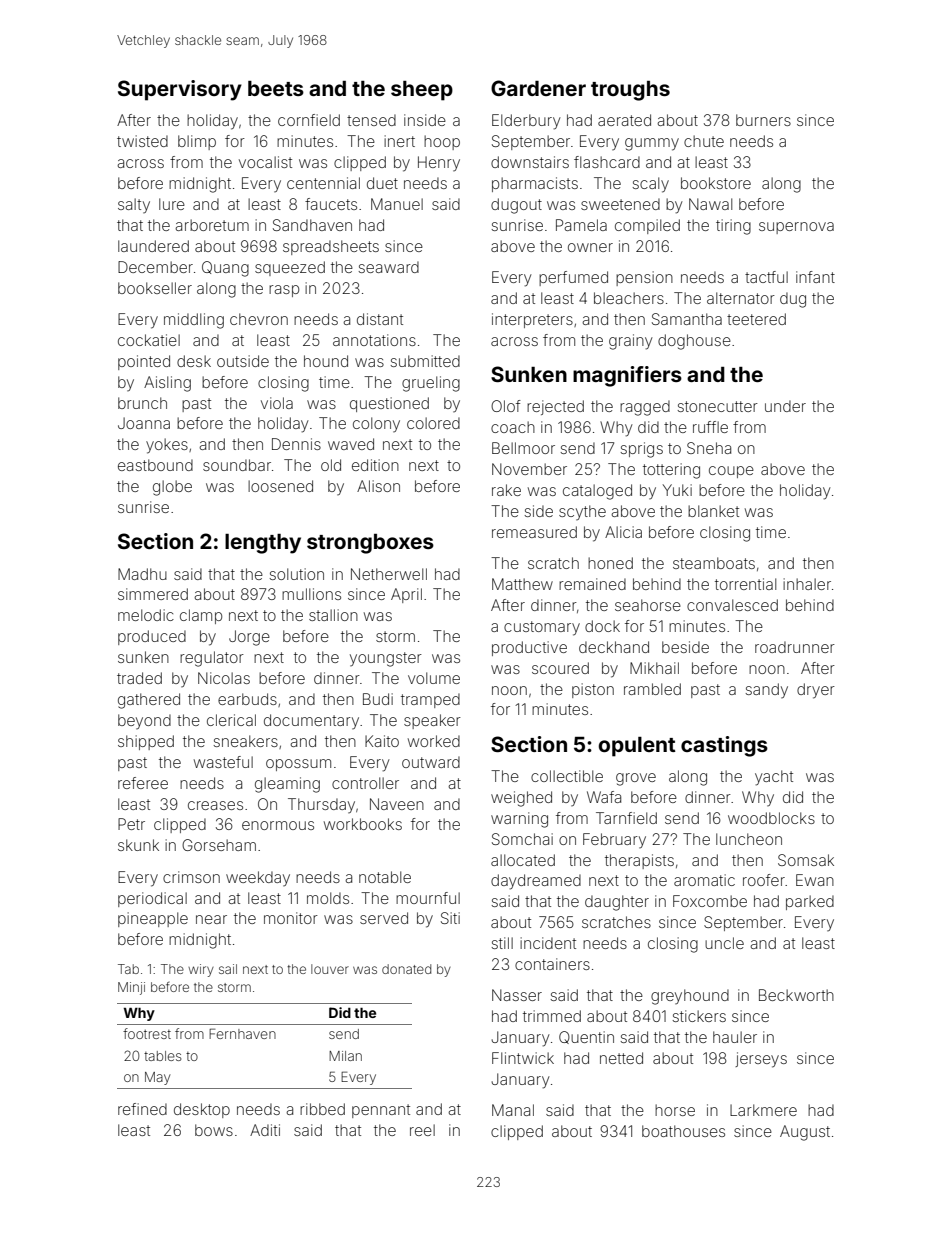  What do you see at coordinates (749, 839) in the image?
I see `luncheon` at bounding box center [749, 839].
